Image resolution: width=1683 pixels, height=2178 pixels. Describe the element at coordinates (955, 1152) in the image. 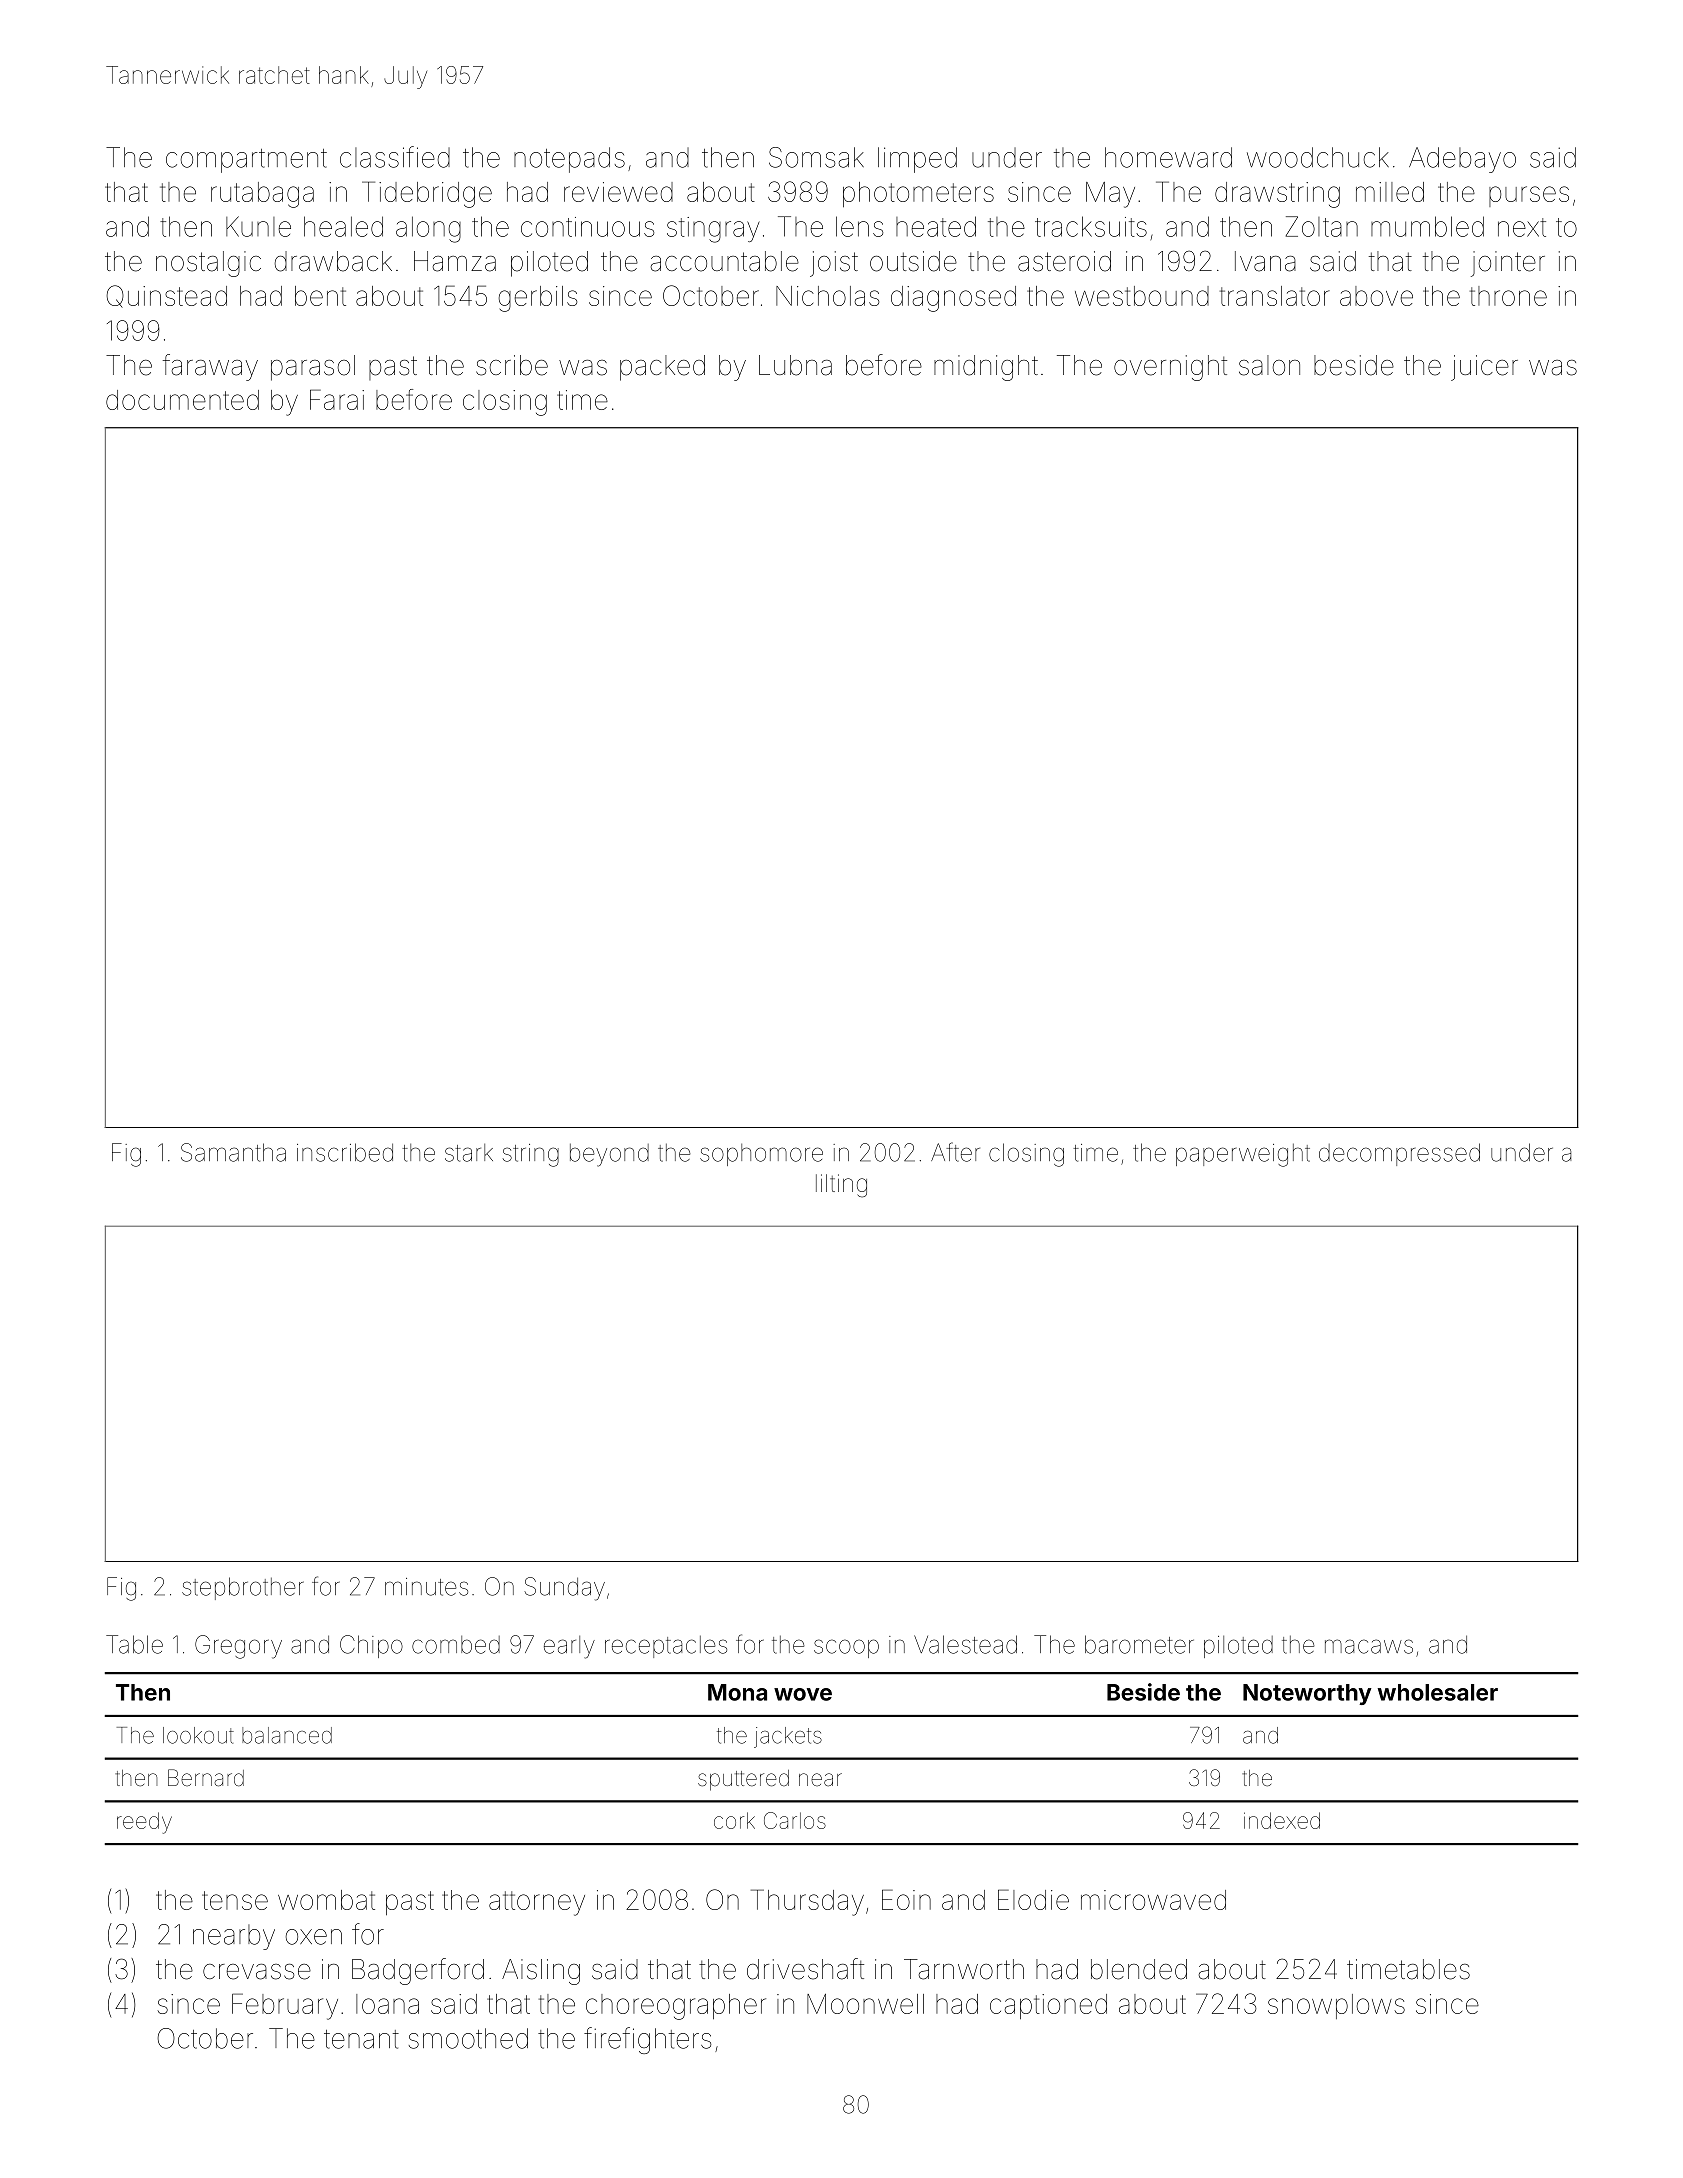

I see `After` at that location.
